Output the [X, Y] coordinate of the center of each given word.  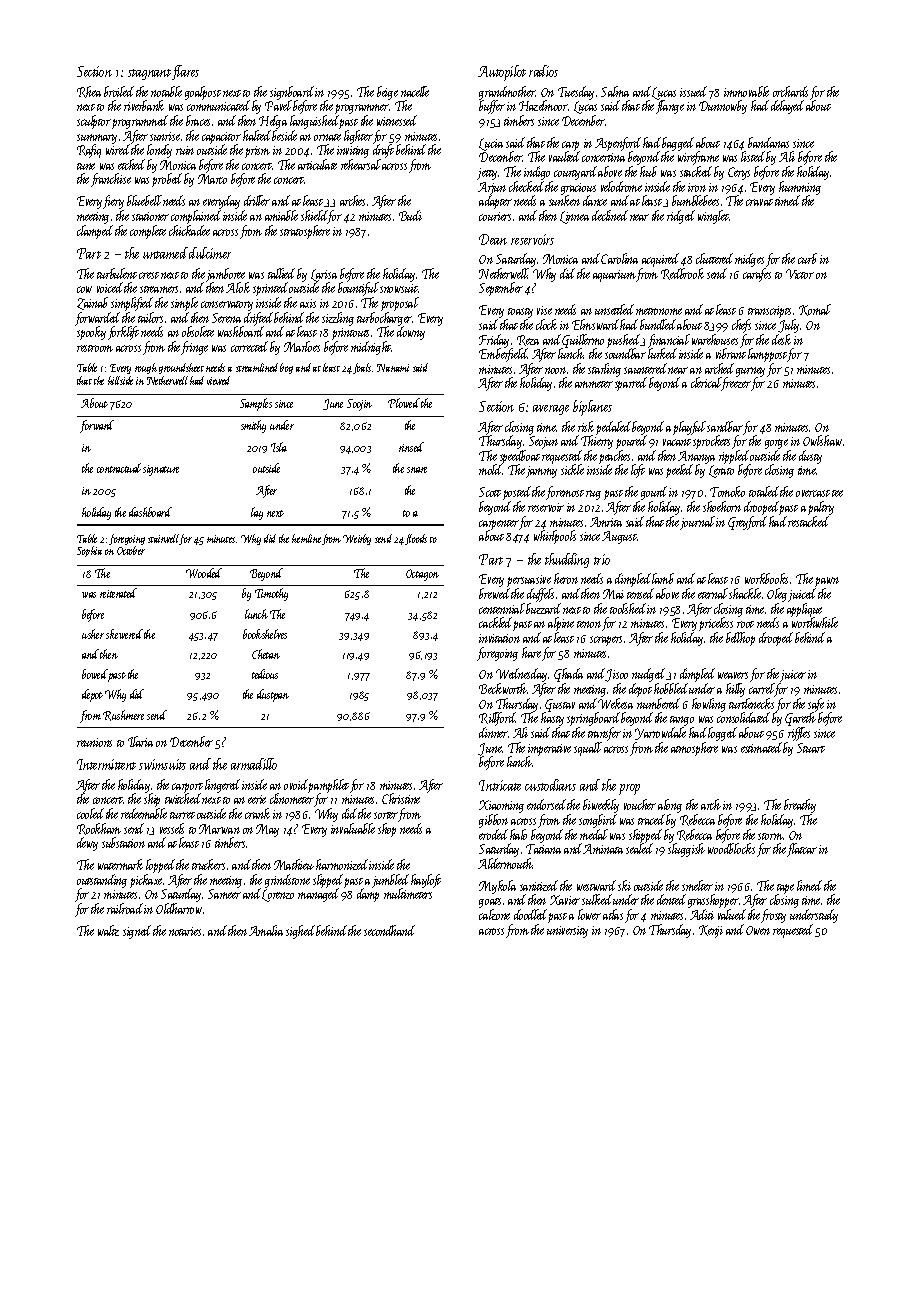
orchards [790, 91]
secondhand [389, 930]
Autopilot [502, 73]
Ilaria [140, 741]
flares [185, 72]
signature [161, 470]
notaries [185, 931]
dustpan [273, 695]
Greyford [747, 523]
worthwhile [815, 623]
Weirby [357, 539]
